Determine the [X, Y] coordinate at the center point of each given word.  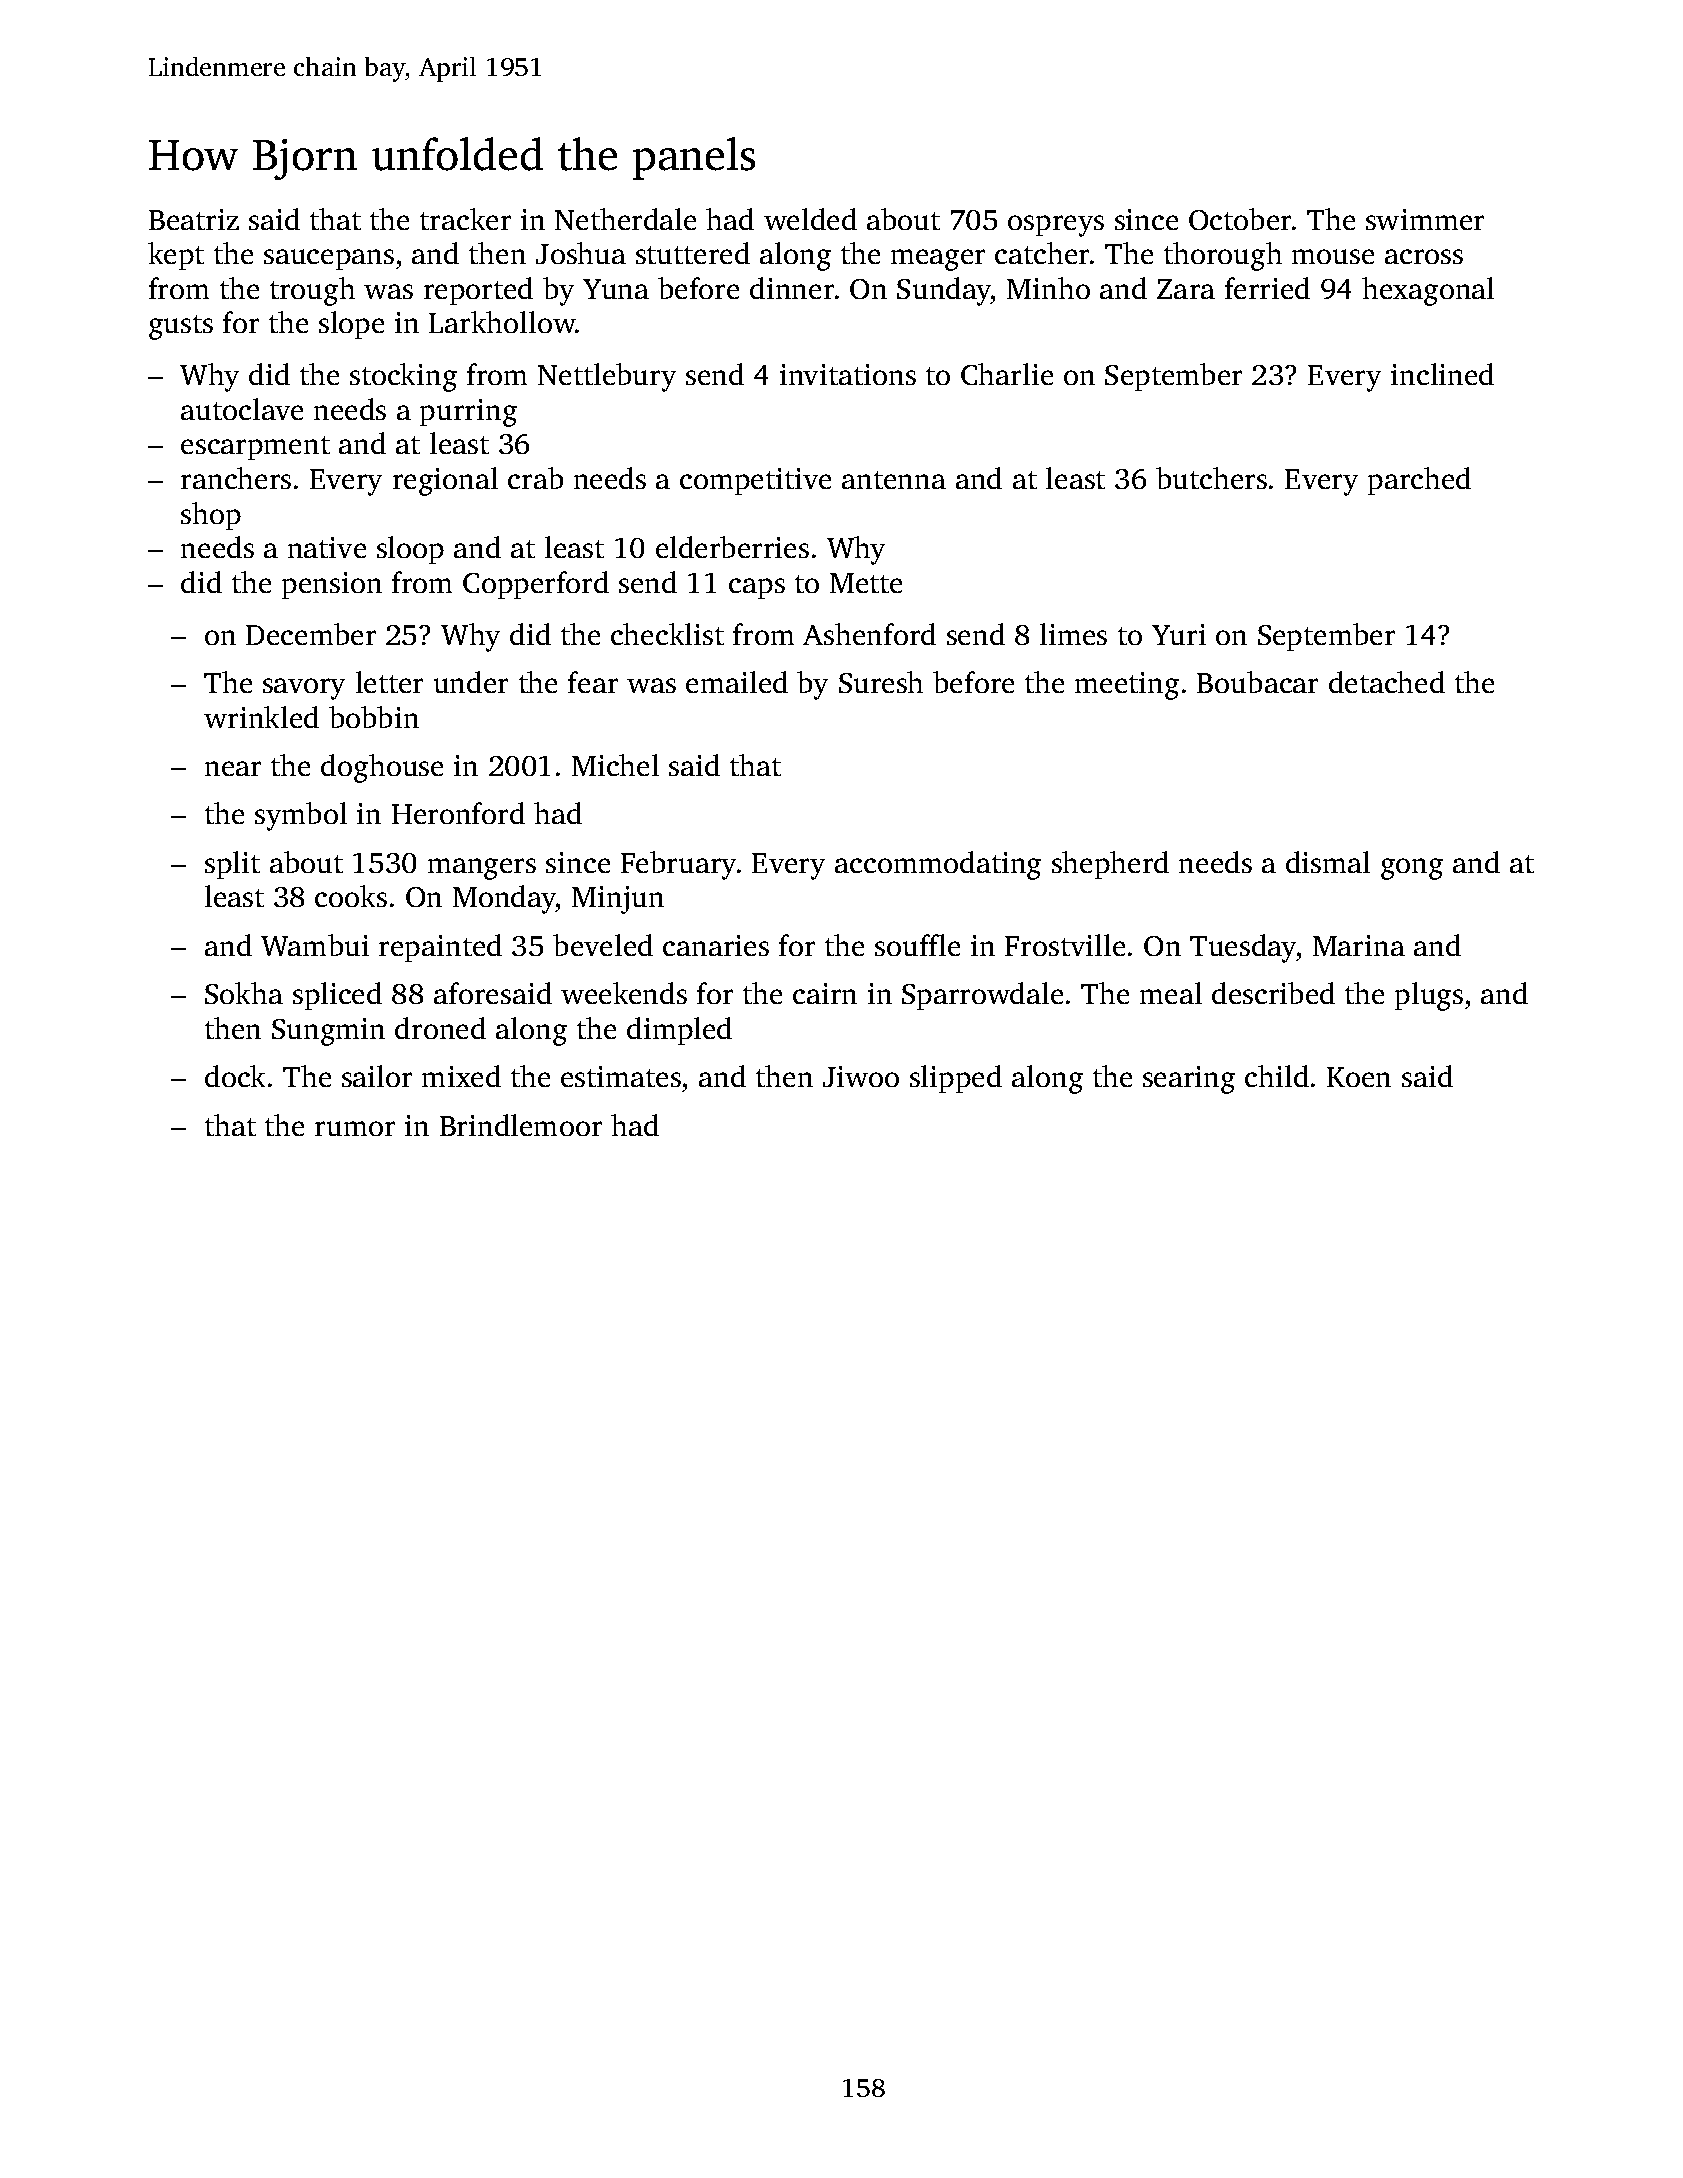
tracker [465, 219]
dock [235, 1076]
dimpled [679, 1031]
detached [1387, 682]
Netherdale [625, 219]
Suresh [881, 682]
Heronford [458, 813]
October [1240, 219]
